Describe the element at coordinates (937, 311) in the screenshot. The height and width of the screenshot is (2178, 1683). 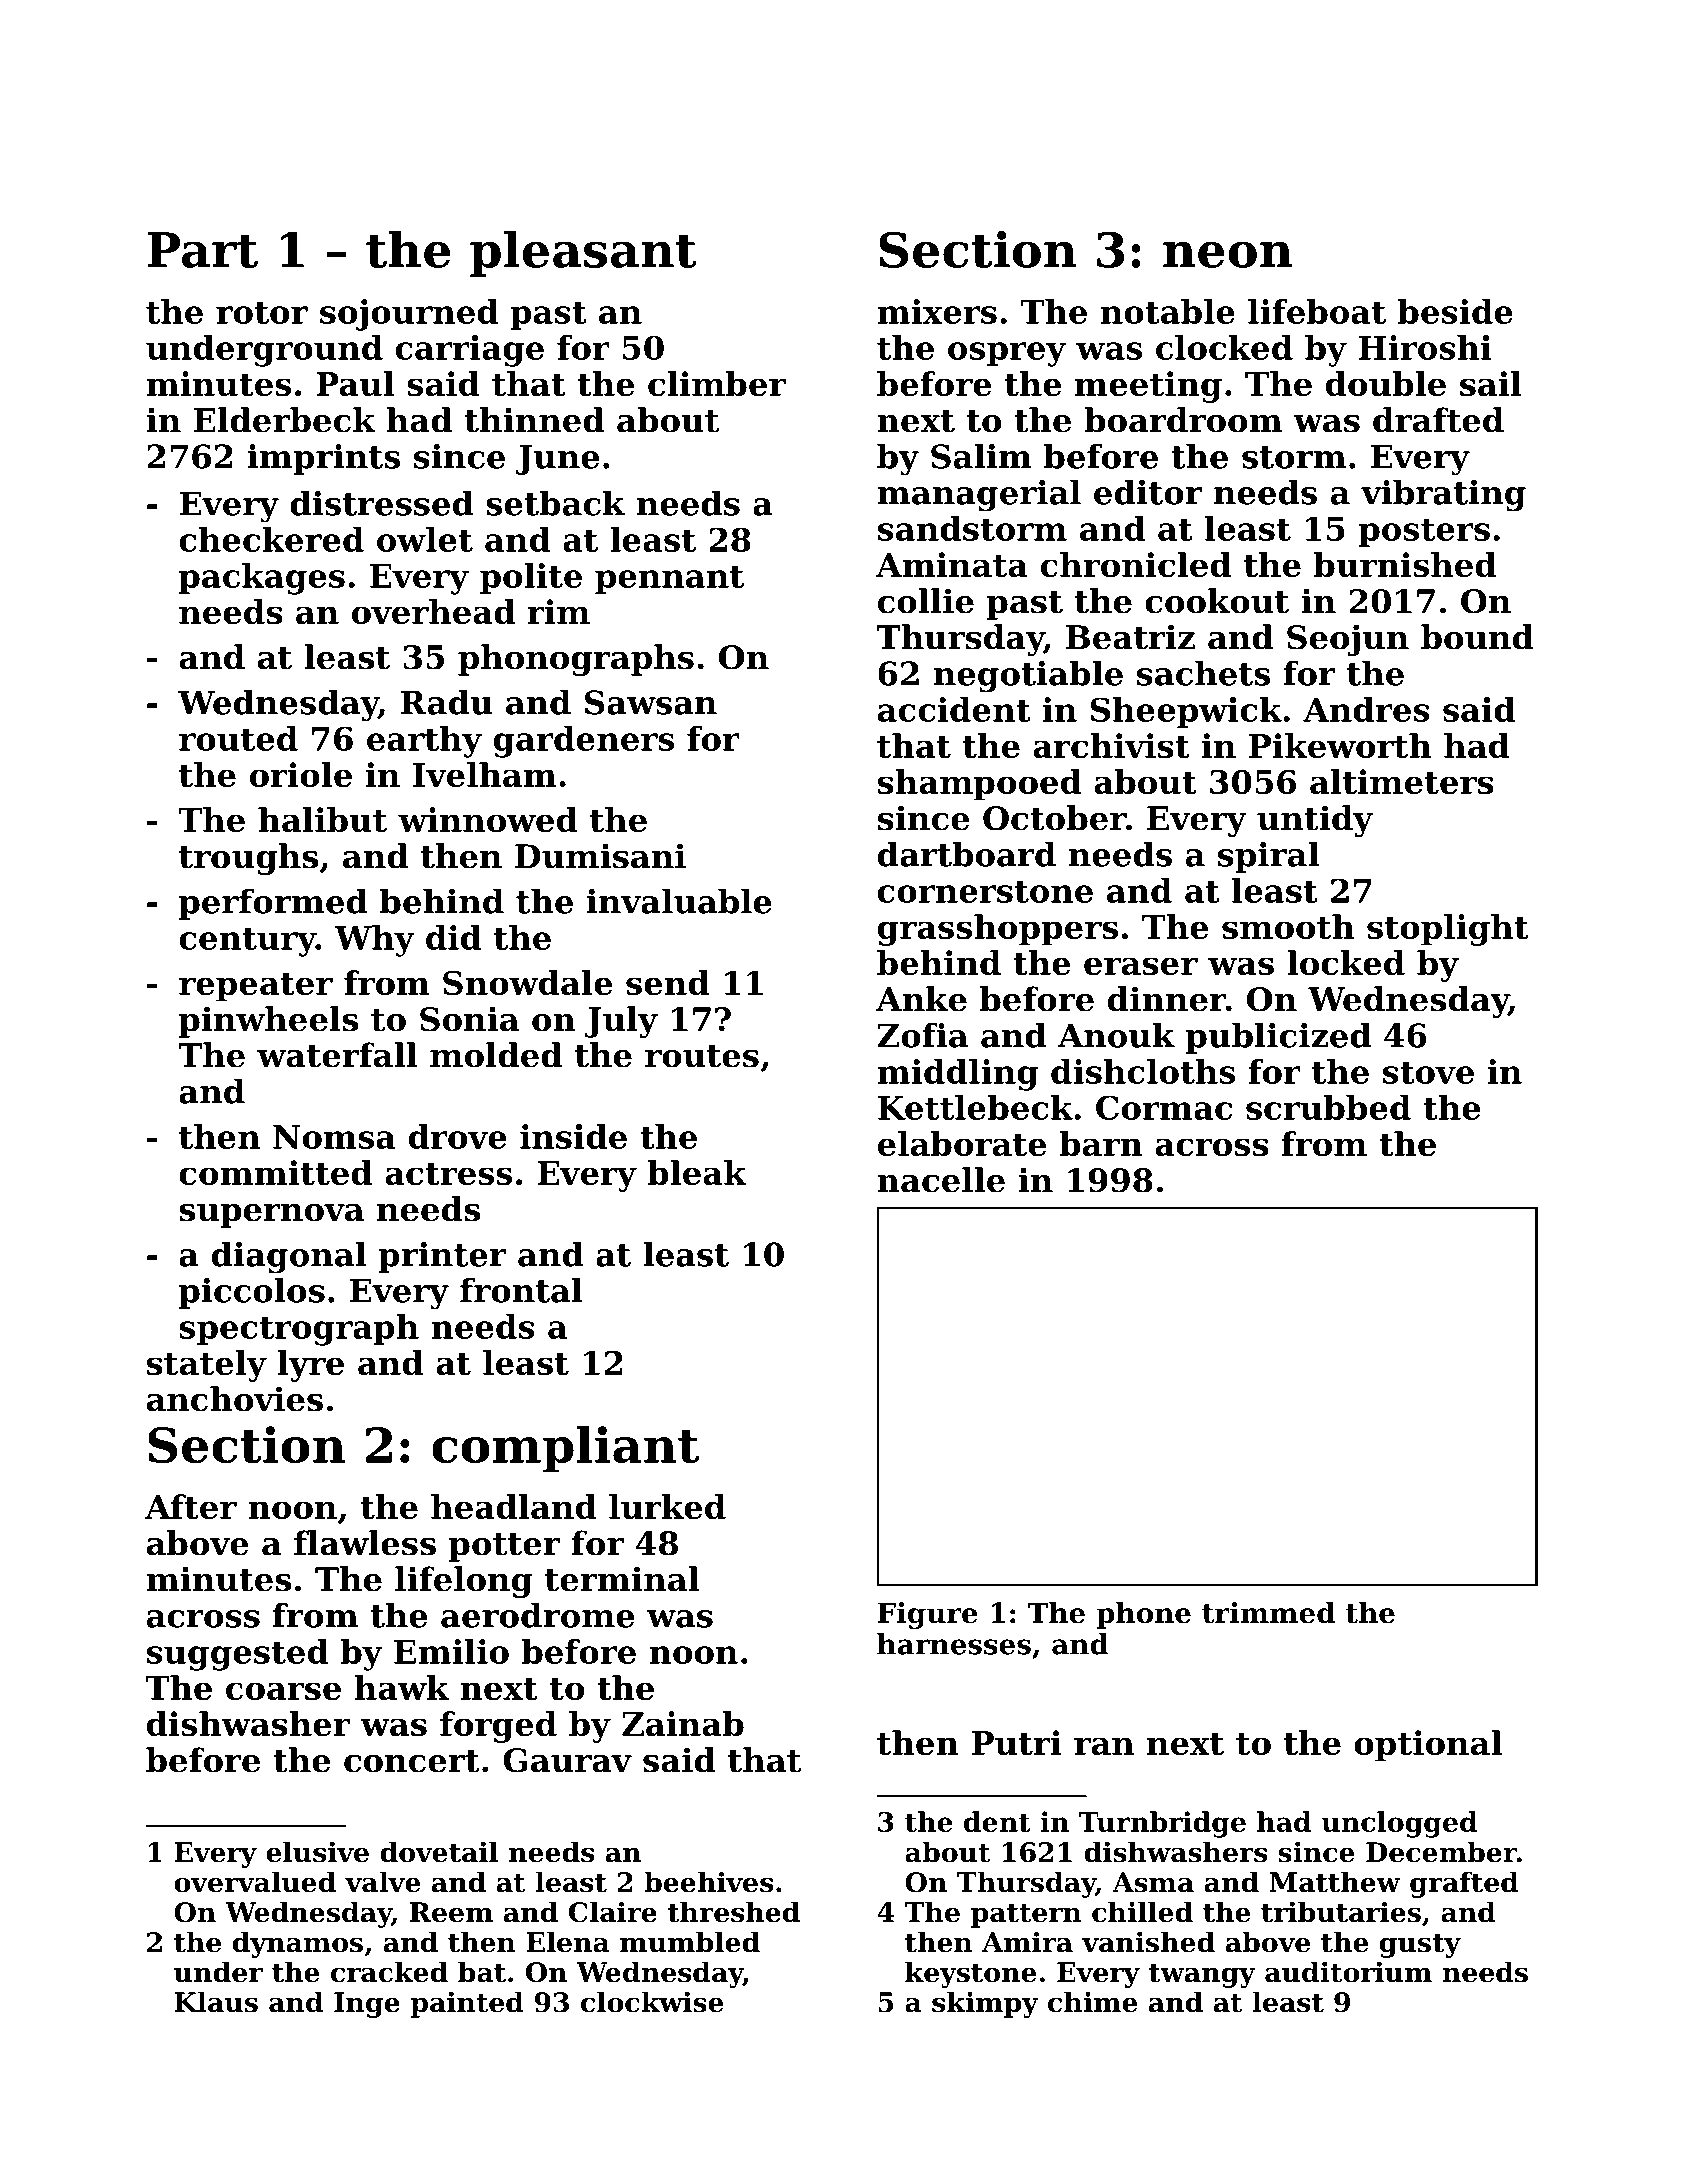
I see `mixers` at that location.
